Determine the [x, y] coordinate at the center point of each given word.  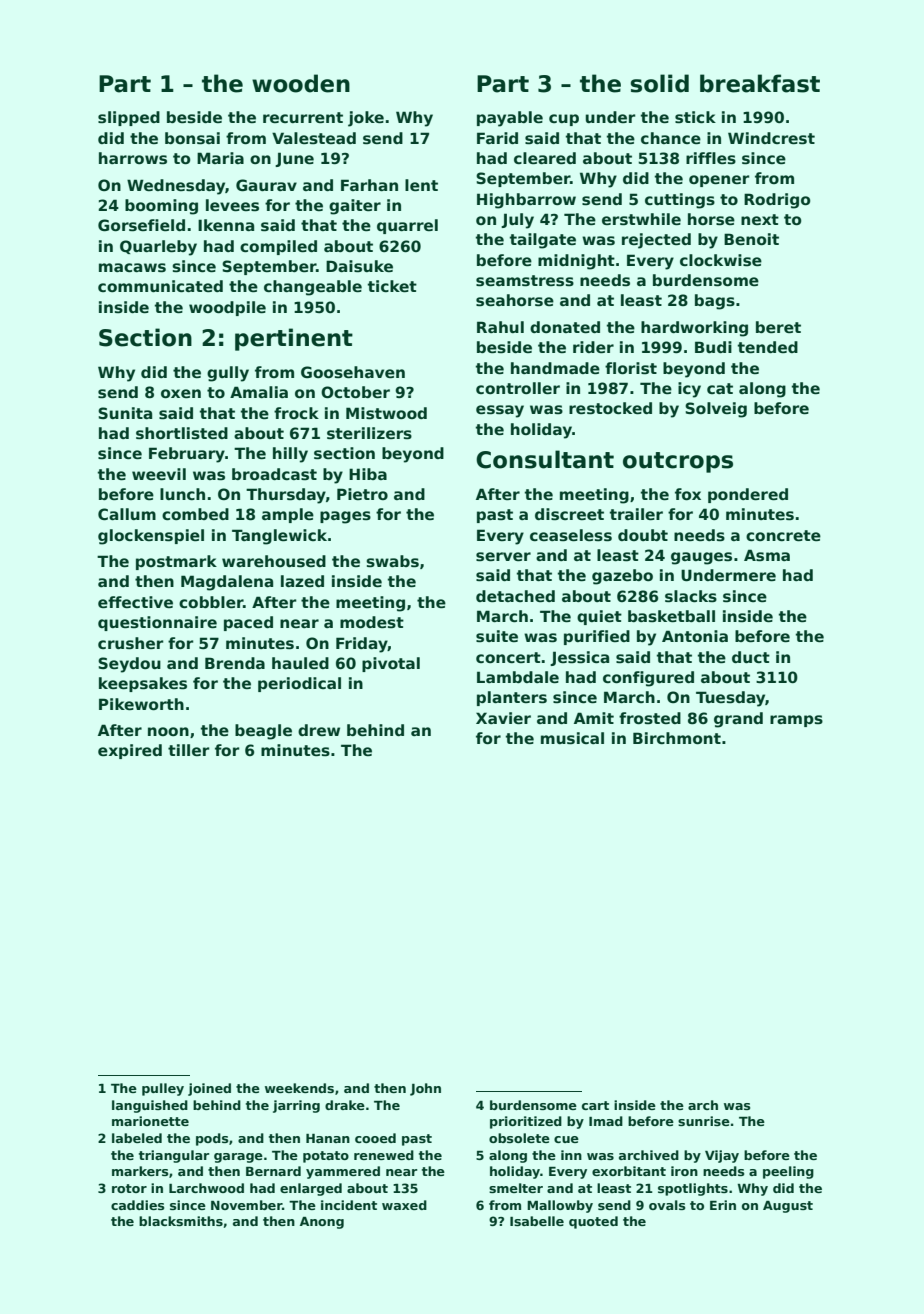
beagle [263, 732]
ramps [796, 721]
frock [296, 413]
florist [631, 368]
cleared [545, 158]
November [246, 1205]
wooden [301, 83]
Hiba [368, 474]
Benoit [751, 239]
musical [572, 738]
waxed [404, 1205]
